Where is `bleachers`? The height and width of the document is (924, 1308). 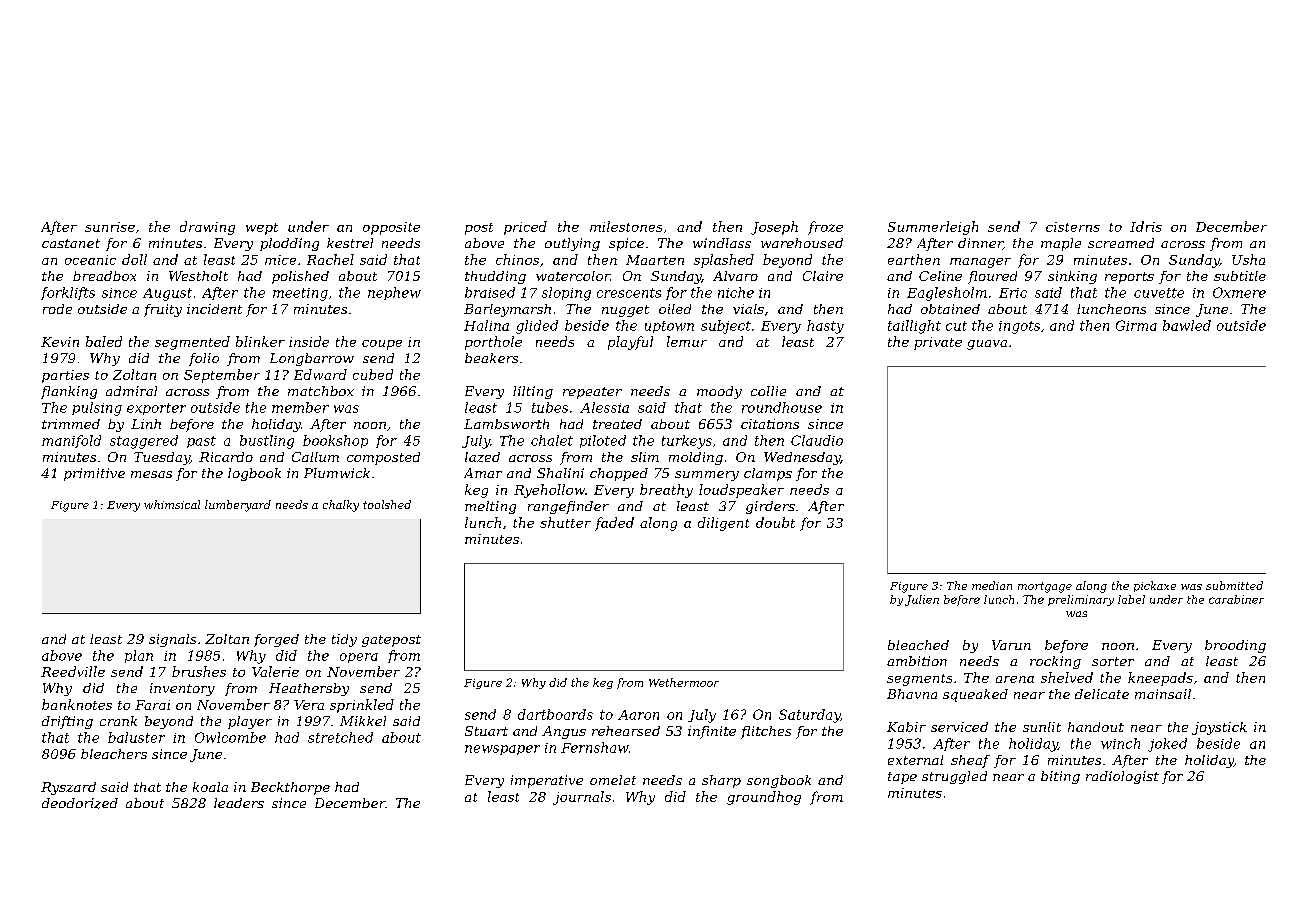
bleachers is located at coordinates (114, 754).
